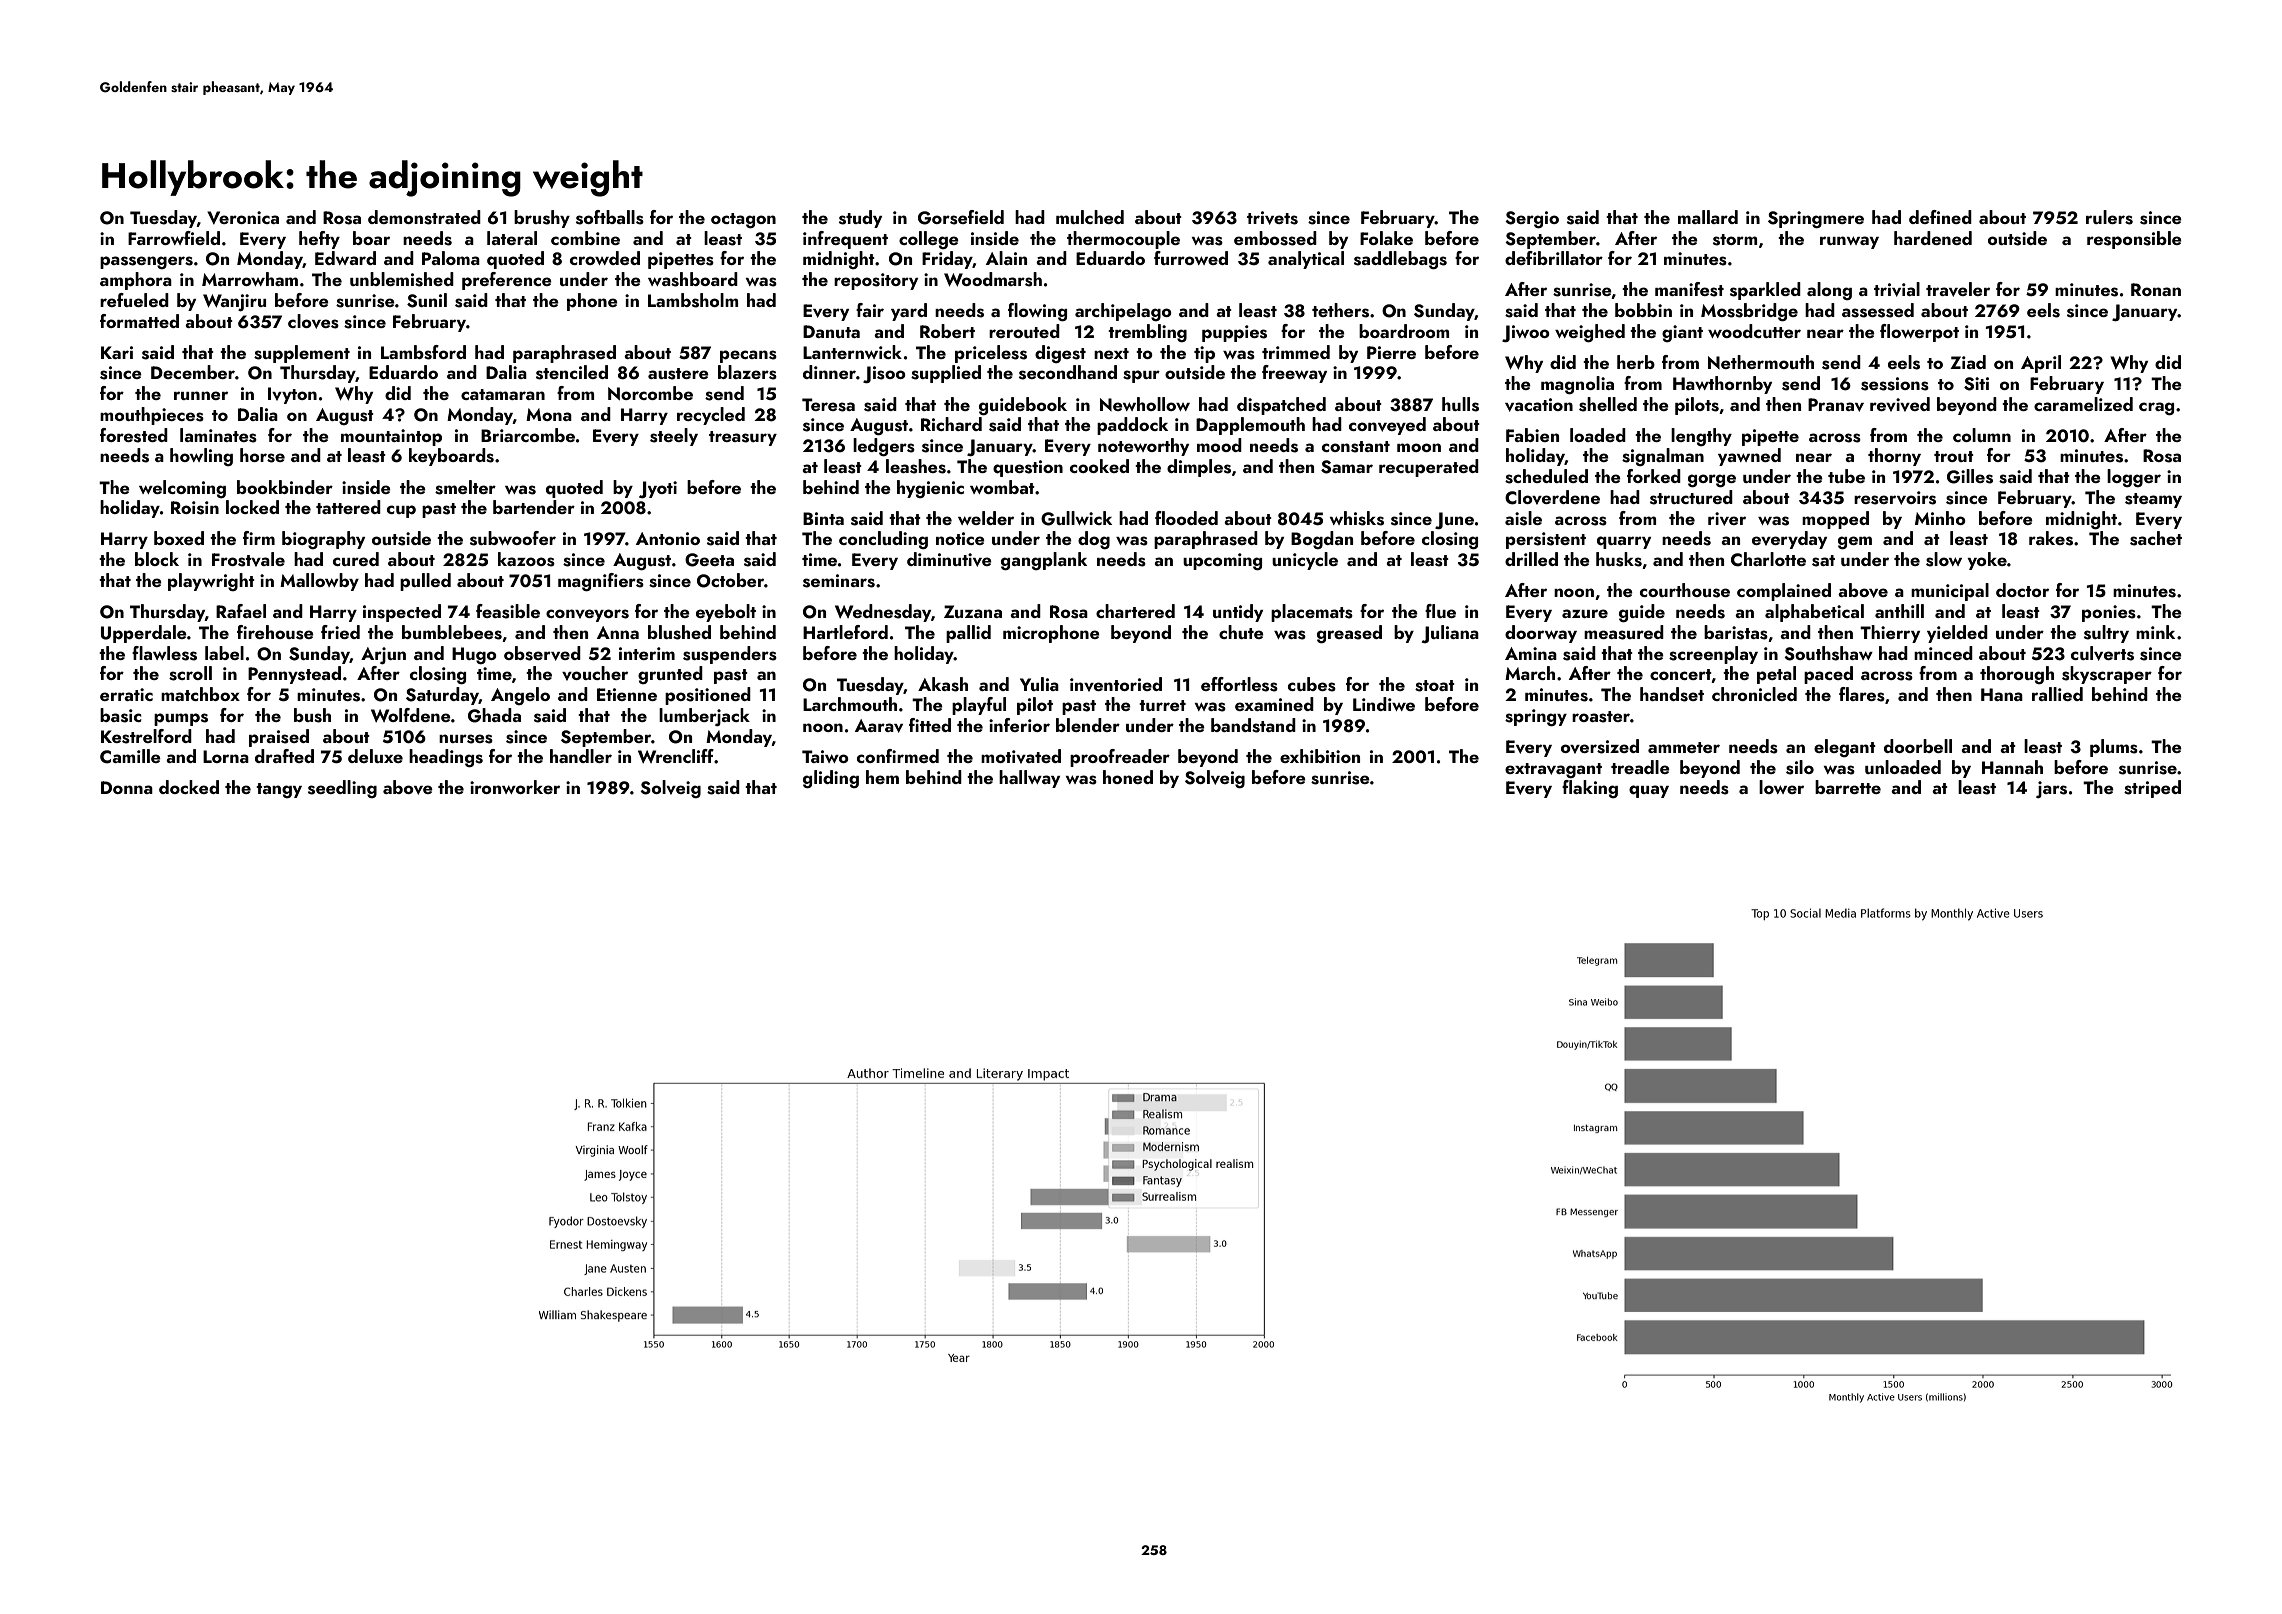 The image size is (2282, 1614). What do you see at coordinates (825, 756) in the screenshot?
I see `Taiwo` at bounding box center [825, 756].
